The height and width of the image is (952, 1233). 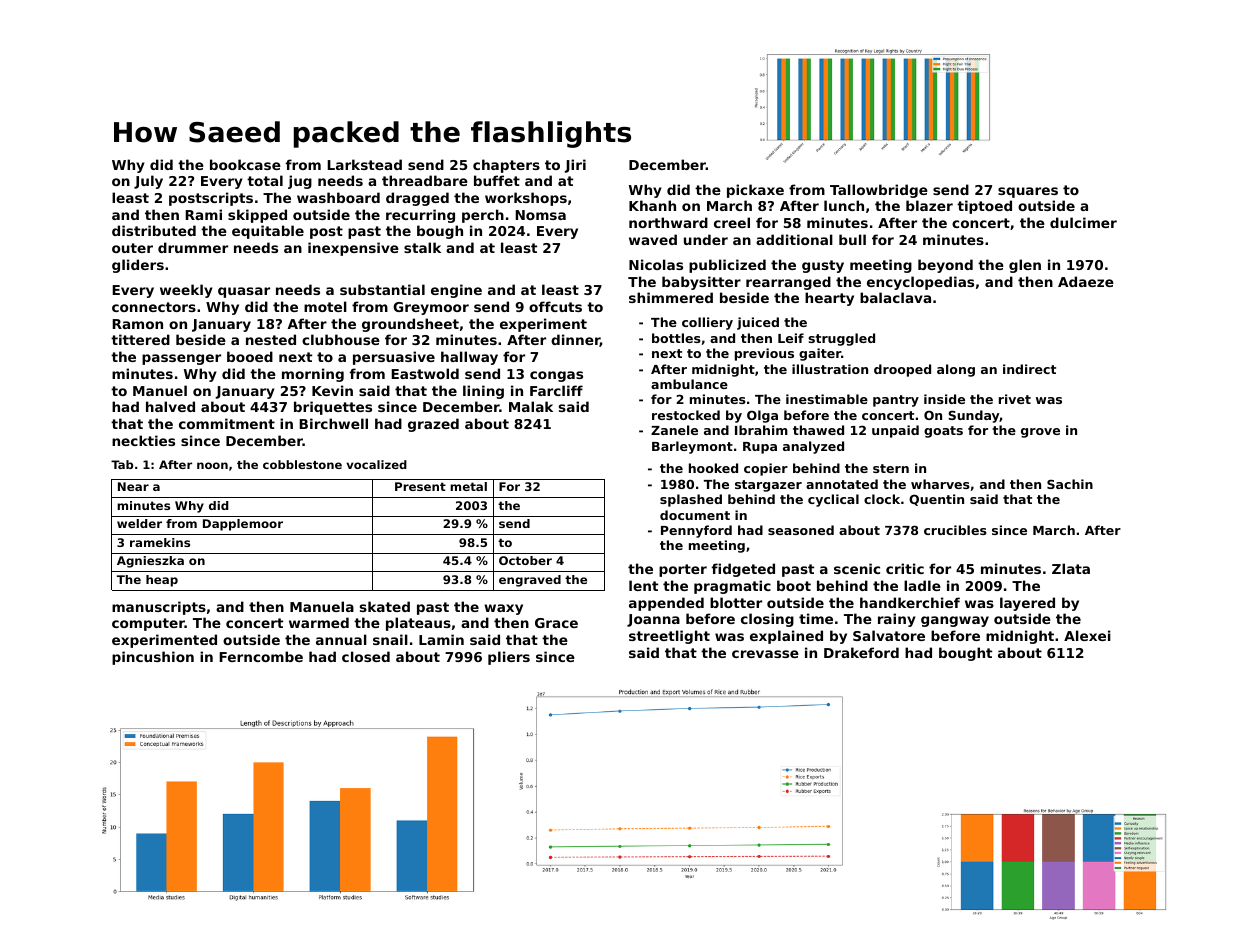 What do you see at coordinates (1028, 192) in the image?
I see `squares` at bounding box center [1028, 192].
